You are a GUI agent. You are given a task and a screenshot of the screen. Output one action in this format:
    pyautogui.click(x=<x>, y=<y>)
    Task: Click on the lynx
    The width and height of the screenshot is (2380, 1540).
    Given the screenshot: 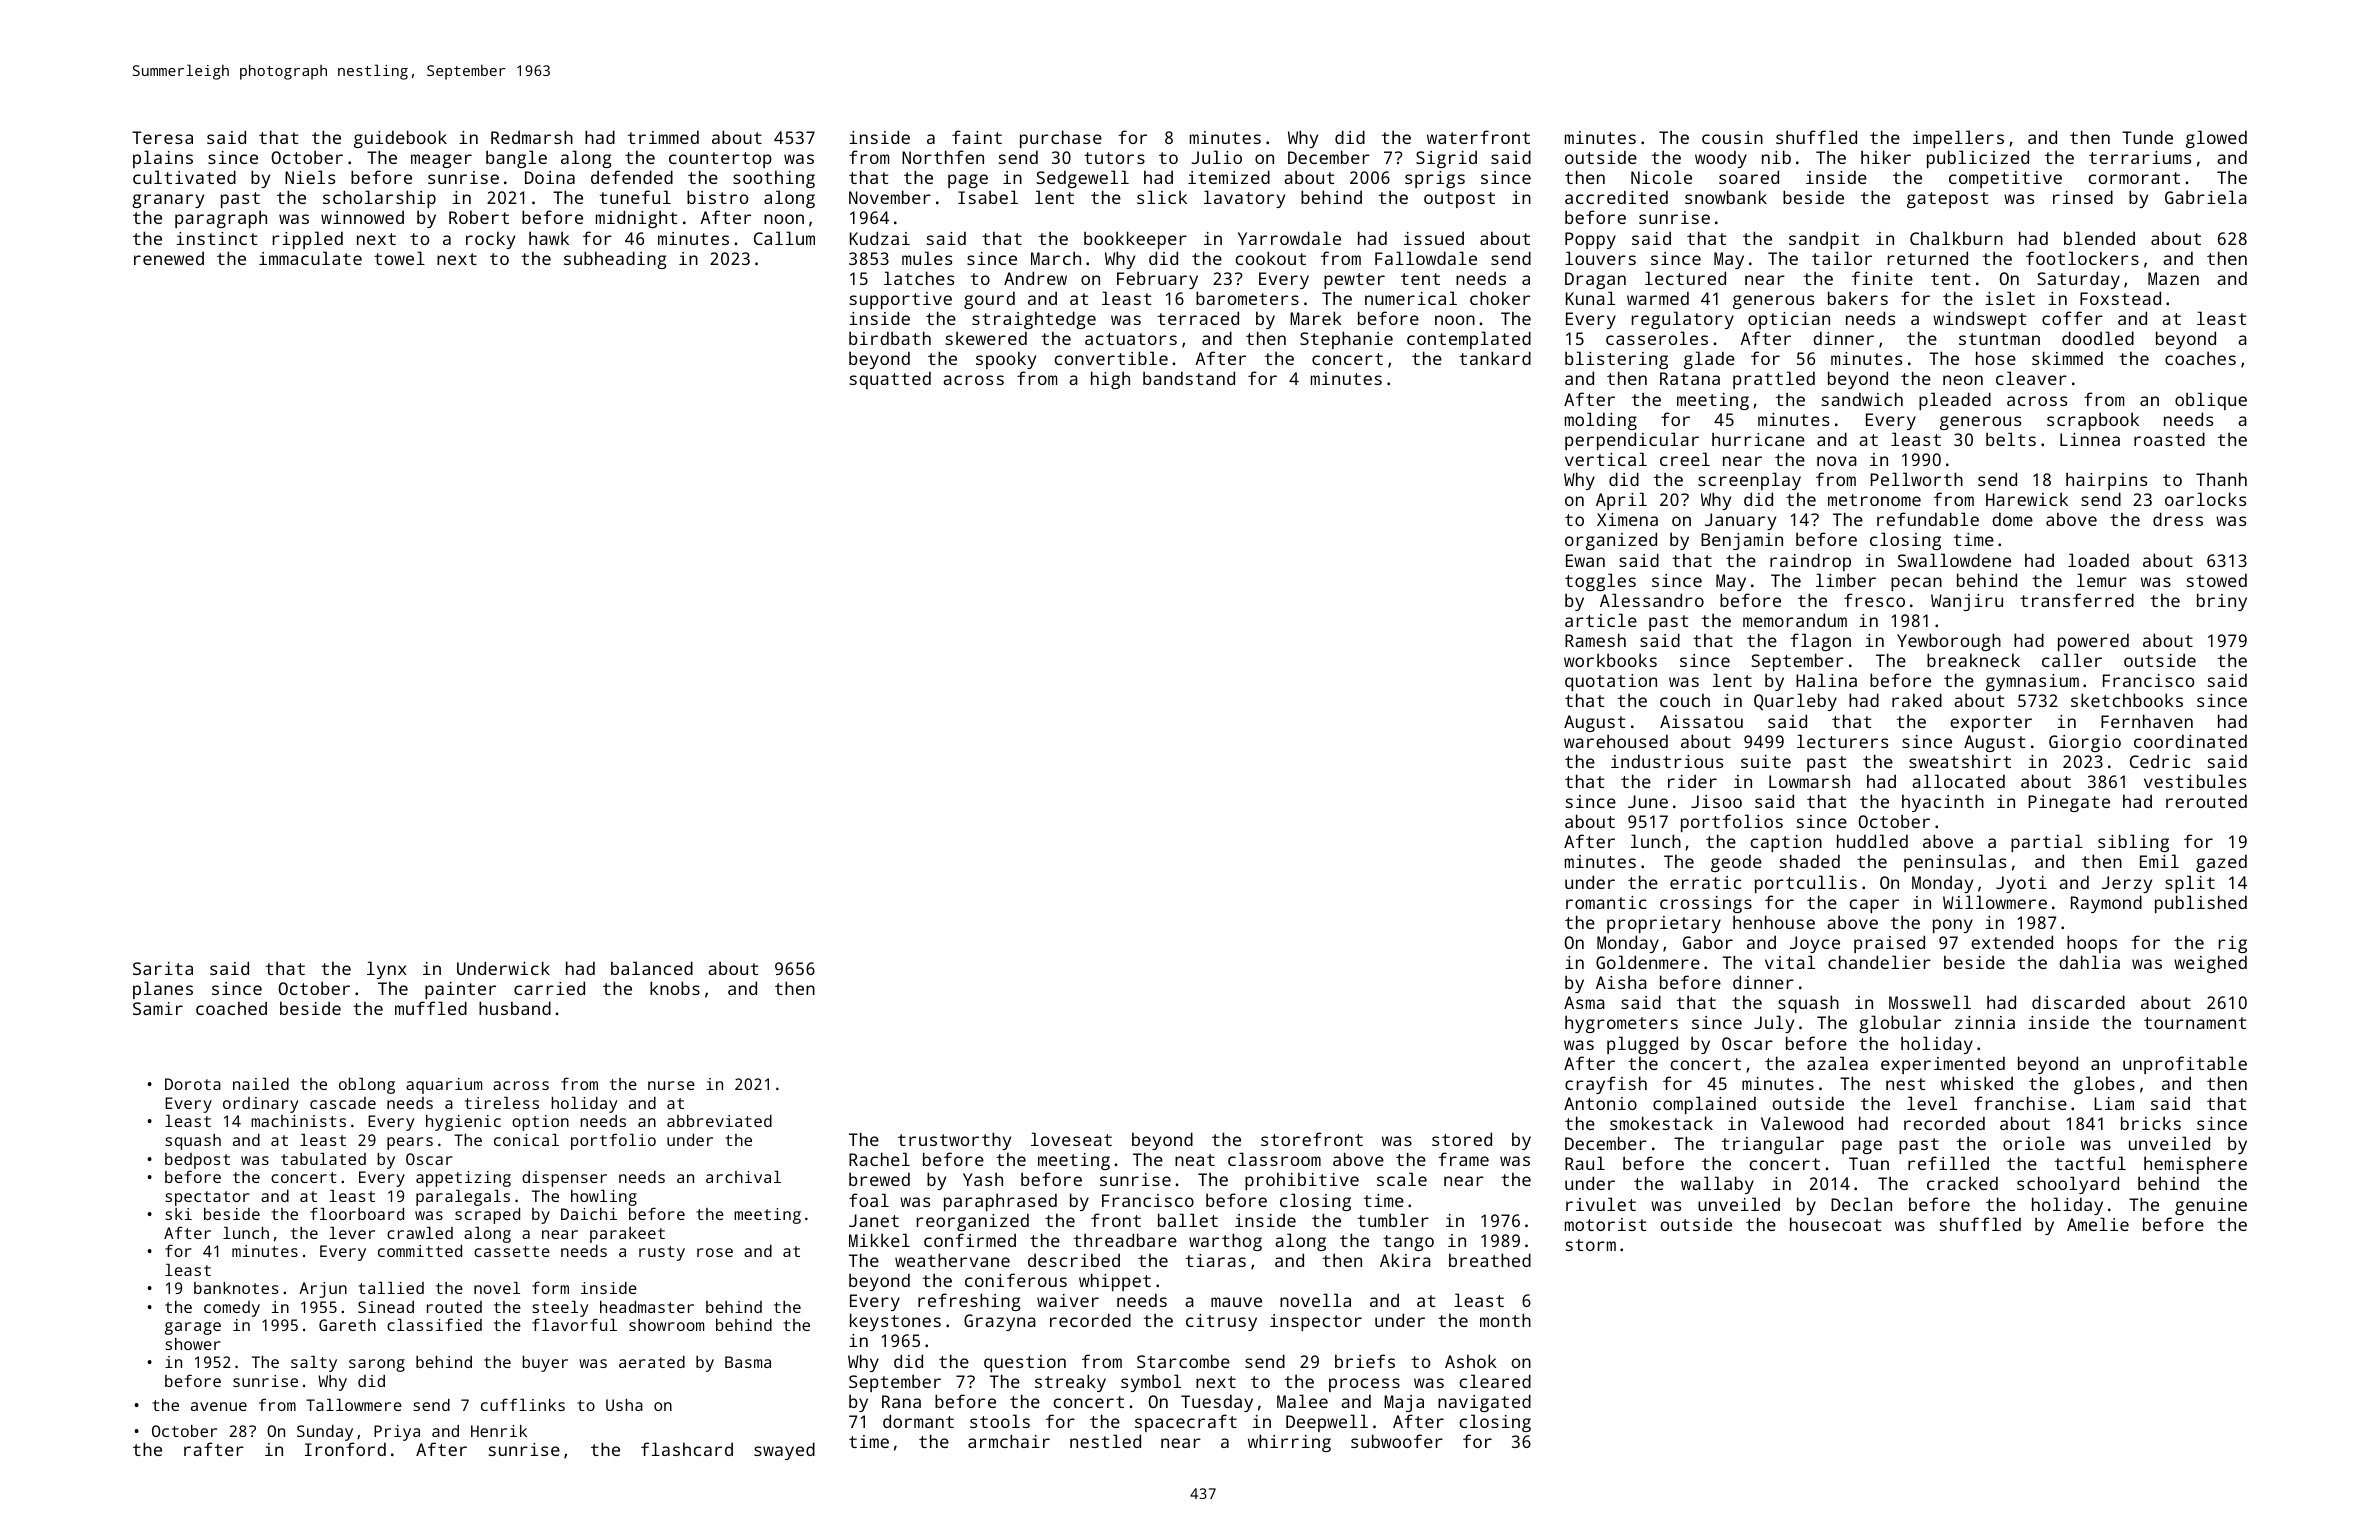 What is the action you would take?
    pyautogui.click(x=387, y=970)
